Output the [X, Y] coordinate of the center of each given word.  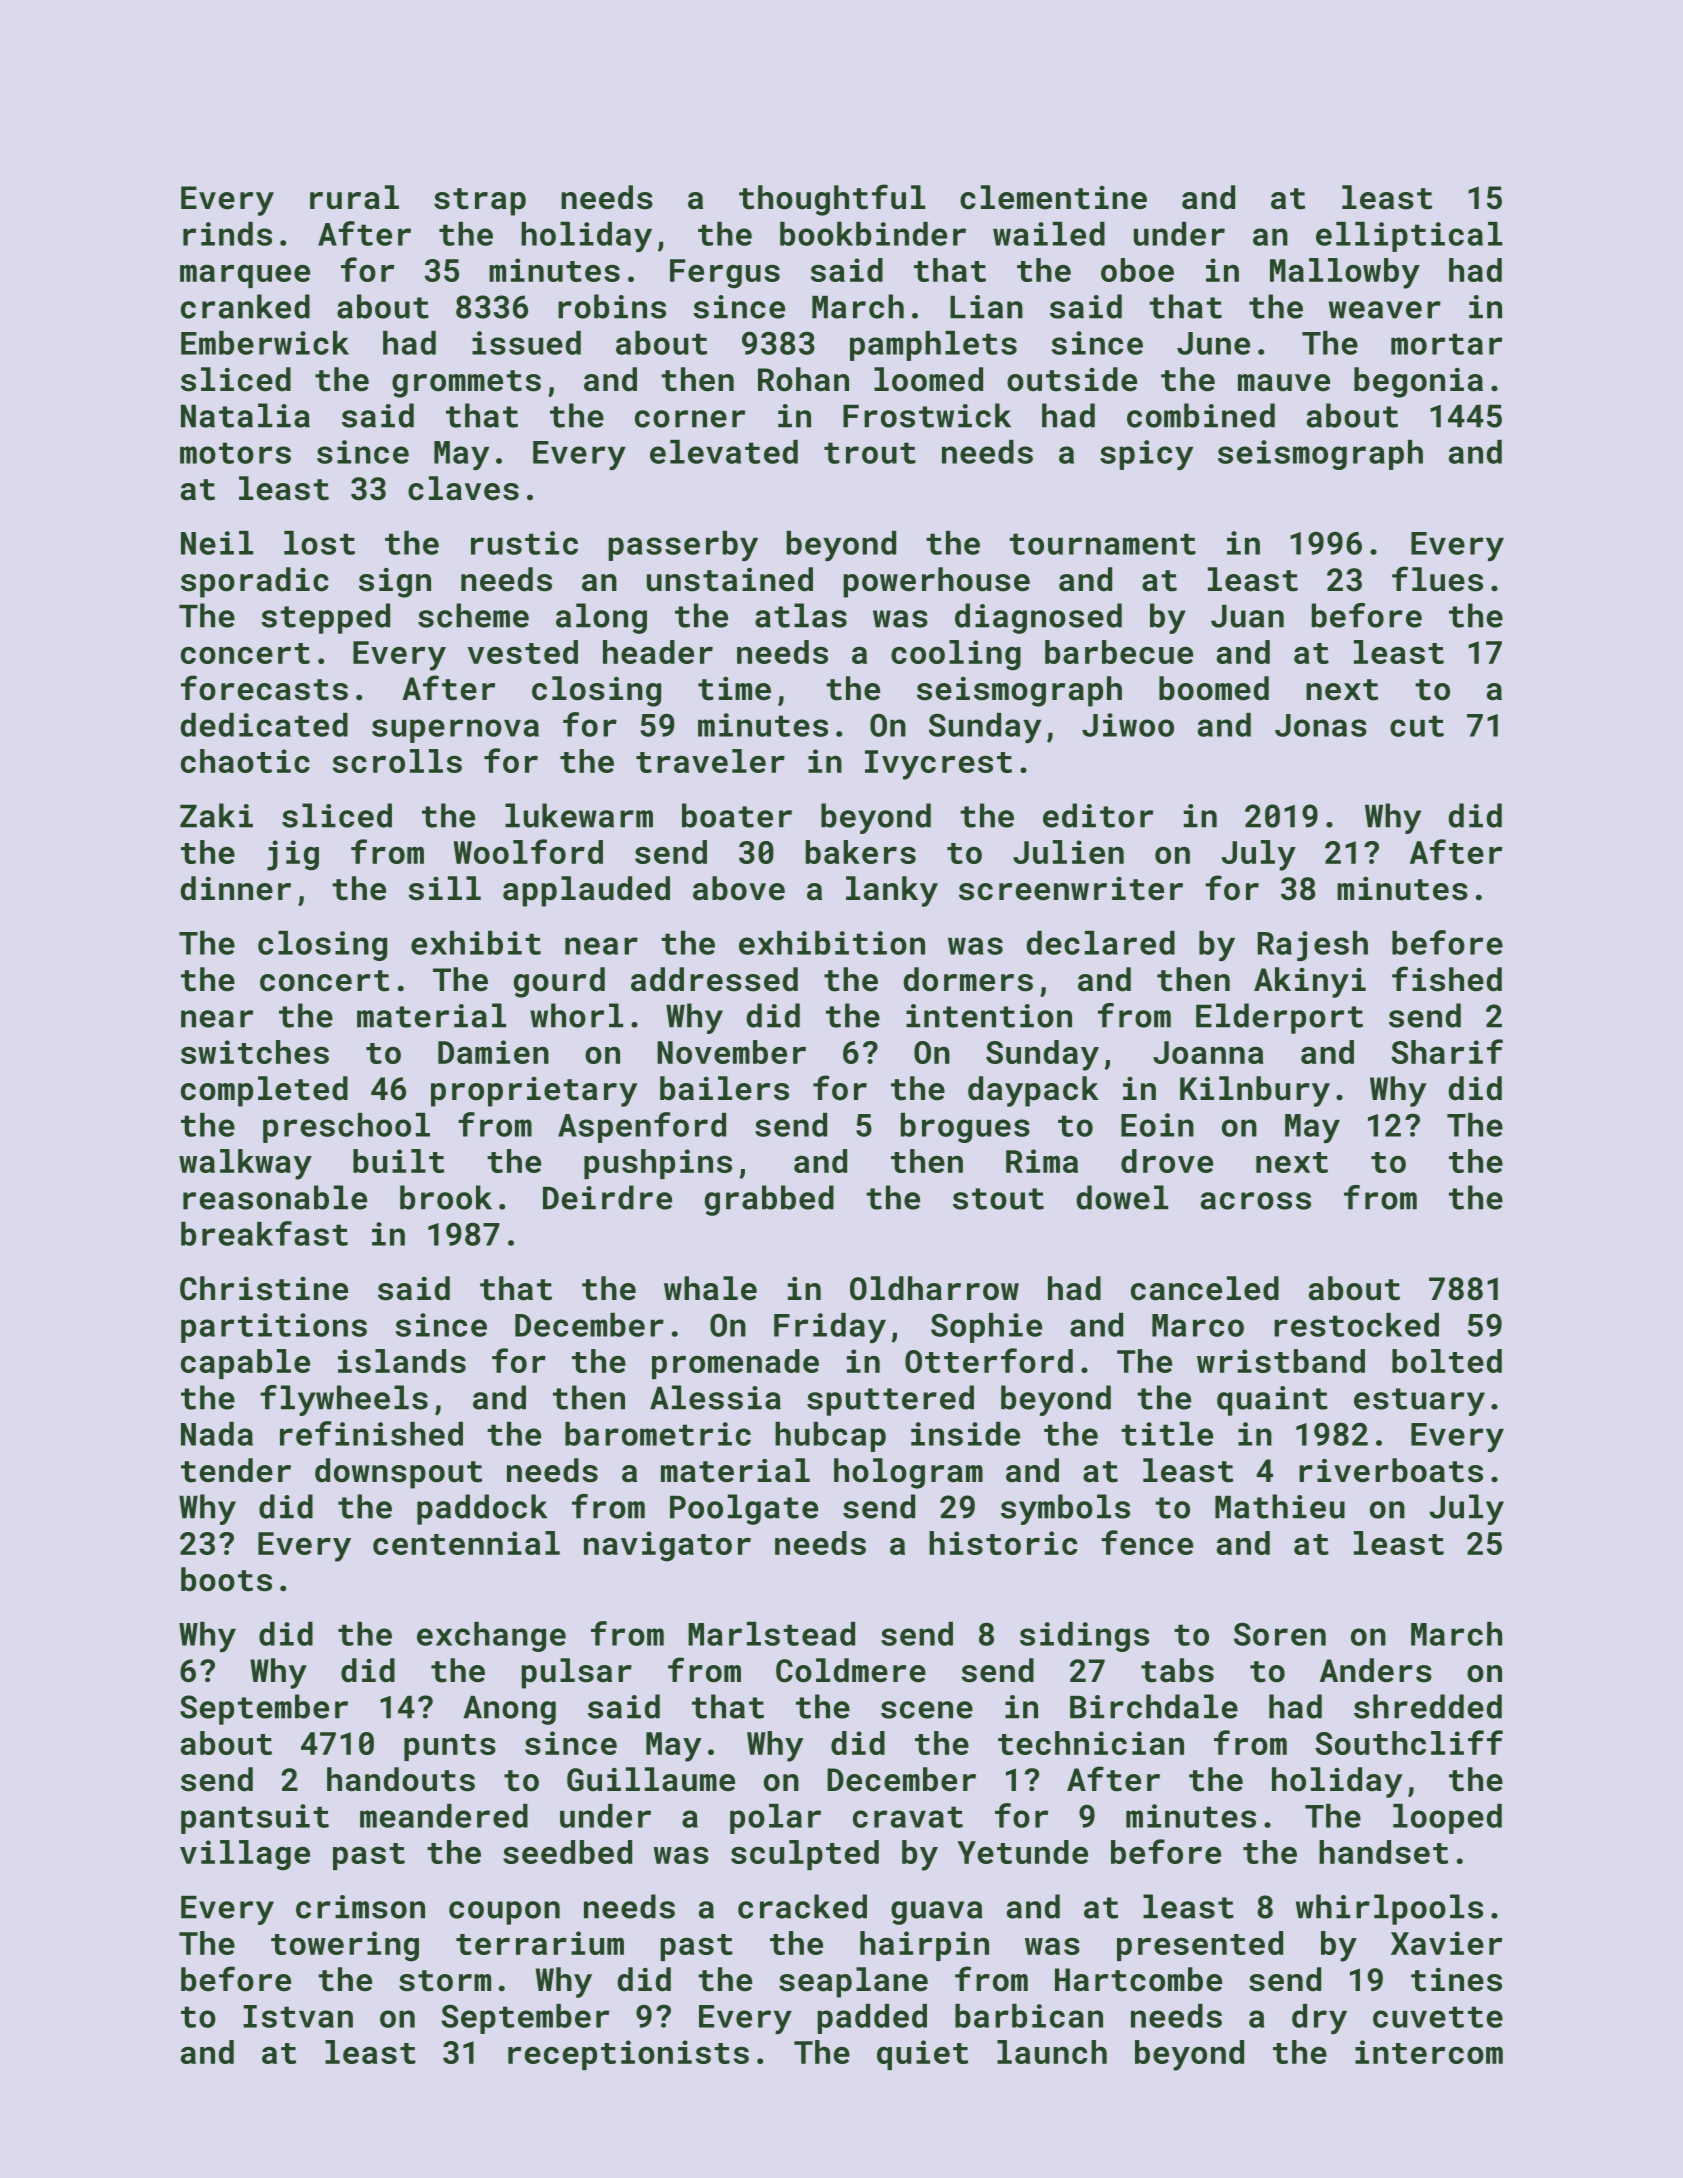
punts [450, 1747]
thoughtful [832, 200]
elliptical [1409, 237]
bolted [1447, 1361]
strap [480, 202]
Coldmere [851, 1670]
